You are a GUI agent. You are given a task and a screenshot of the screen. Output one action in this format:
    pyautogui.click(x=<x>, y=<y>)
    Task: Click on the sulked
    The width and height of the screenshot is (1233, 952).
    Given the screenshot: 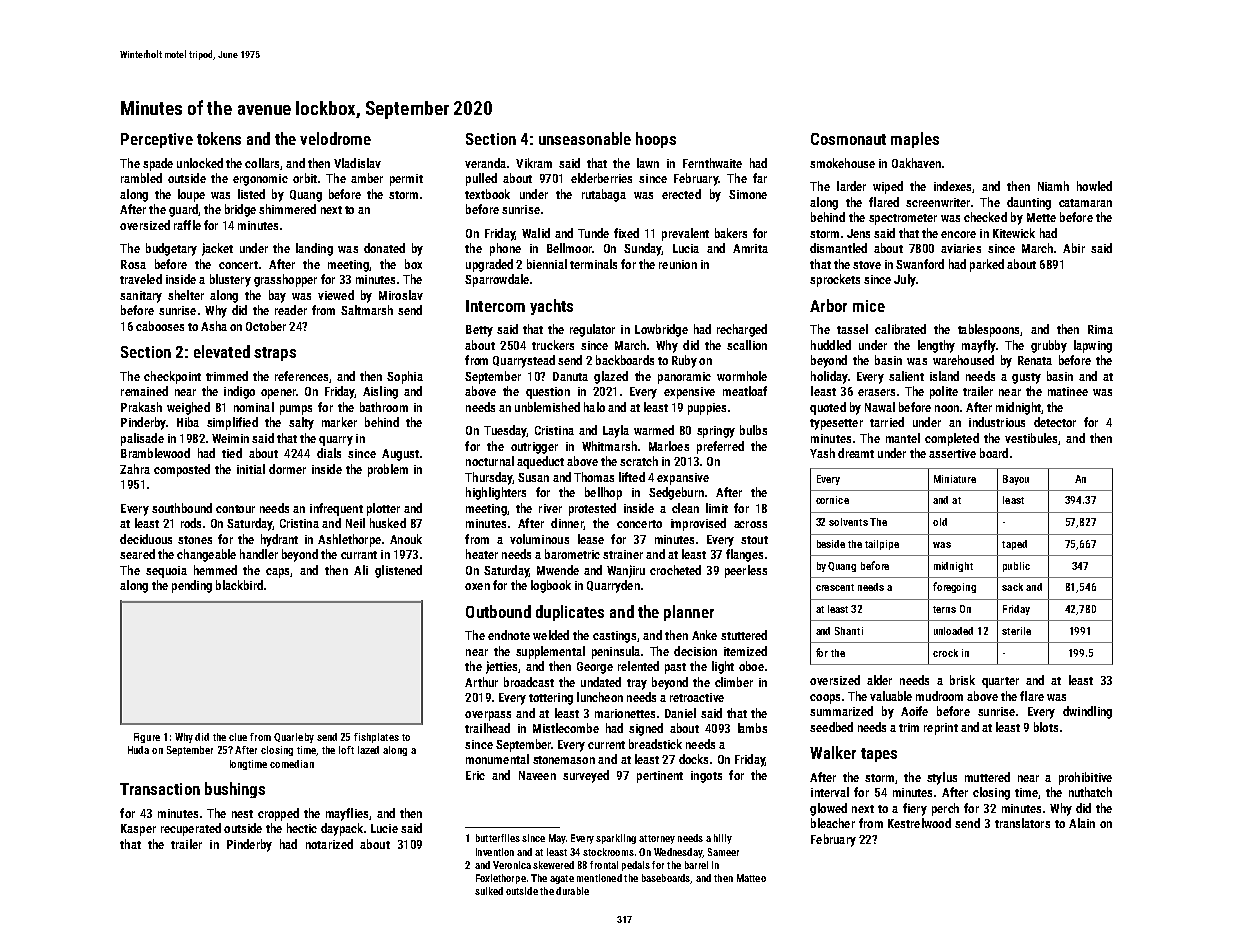 What is the action you would take?
    pyautogui.click(x=489, y=891)
